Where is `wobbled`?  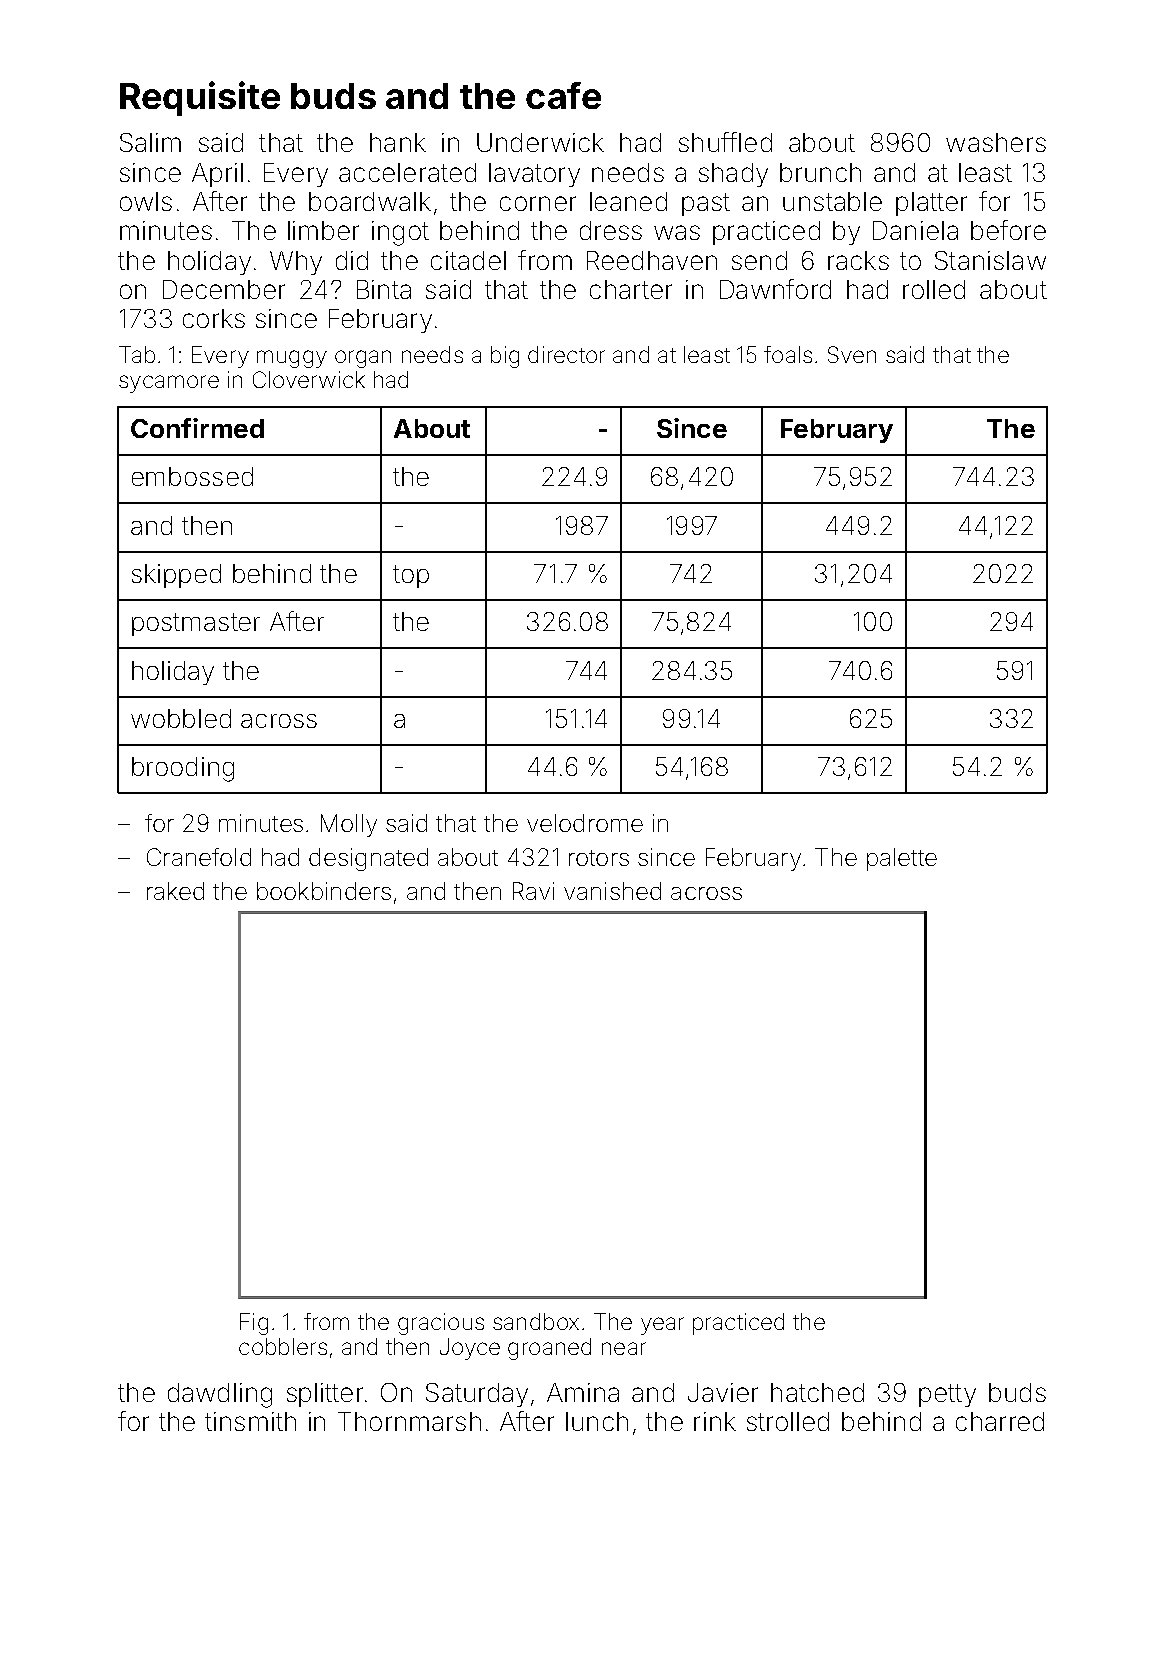
wobbled is located at coordinates (181, 718).
